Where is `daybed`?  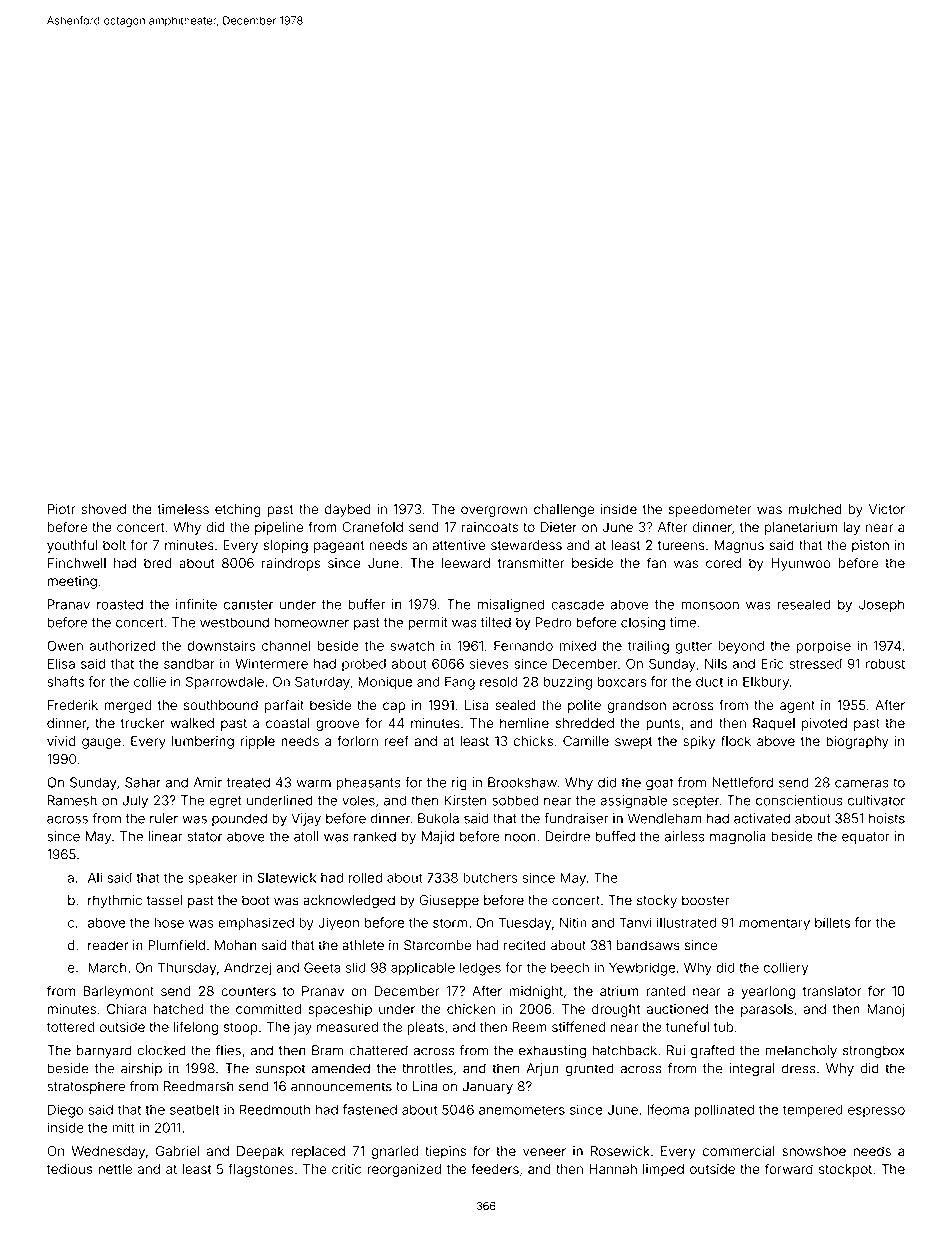
daybed is located at coordinates (348, 510).
